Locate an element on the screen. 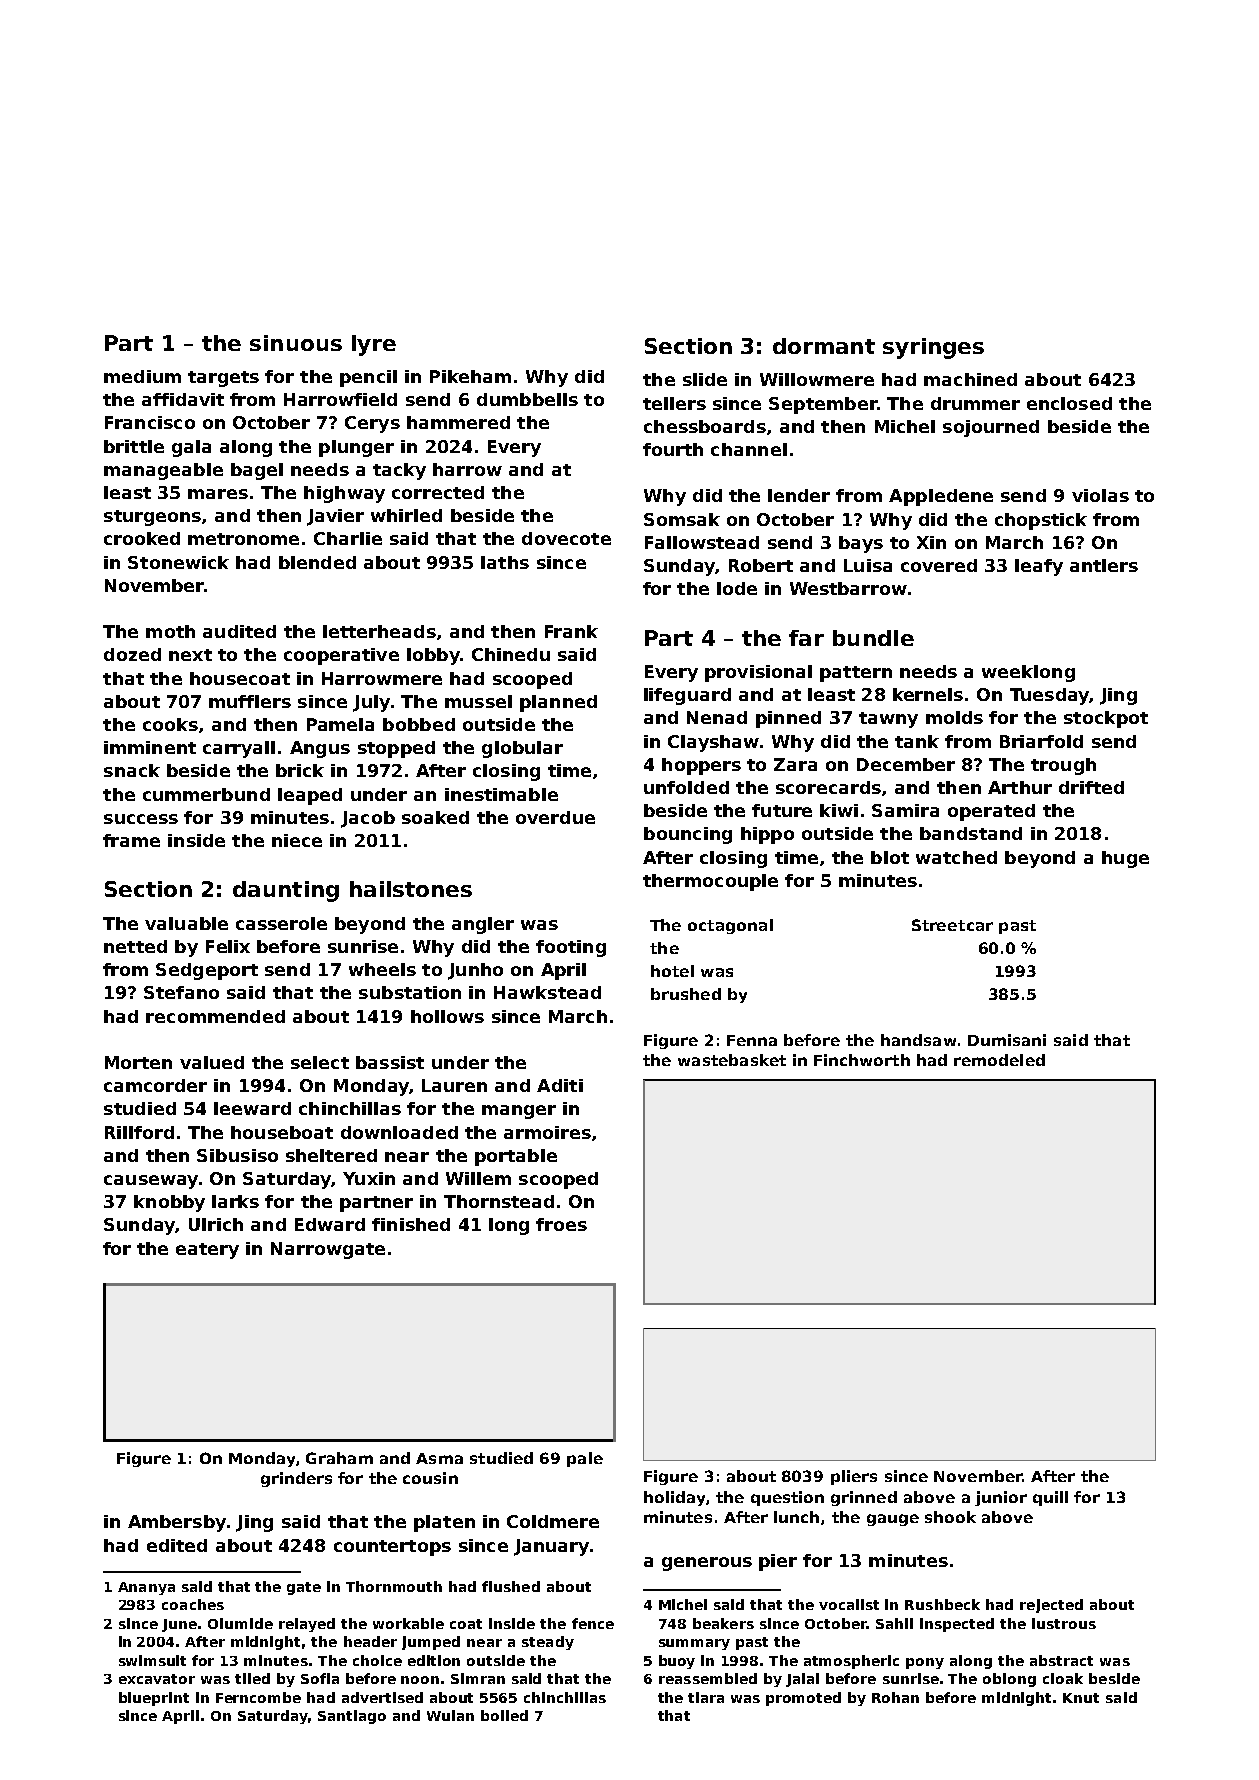 Image resolution: width=1259 pixels, height=1780 pixels. gauge is located at coordinates (893, 1520).
